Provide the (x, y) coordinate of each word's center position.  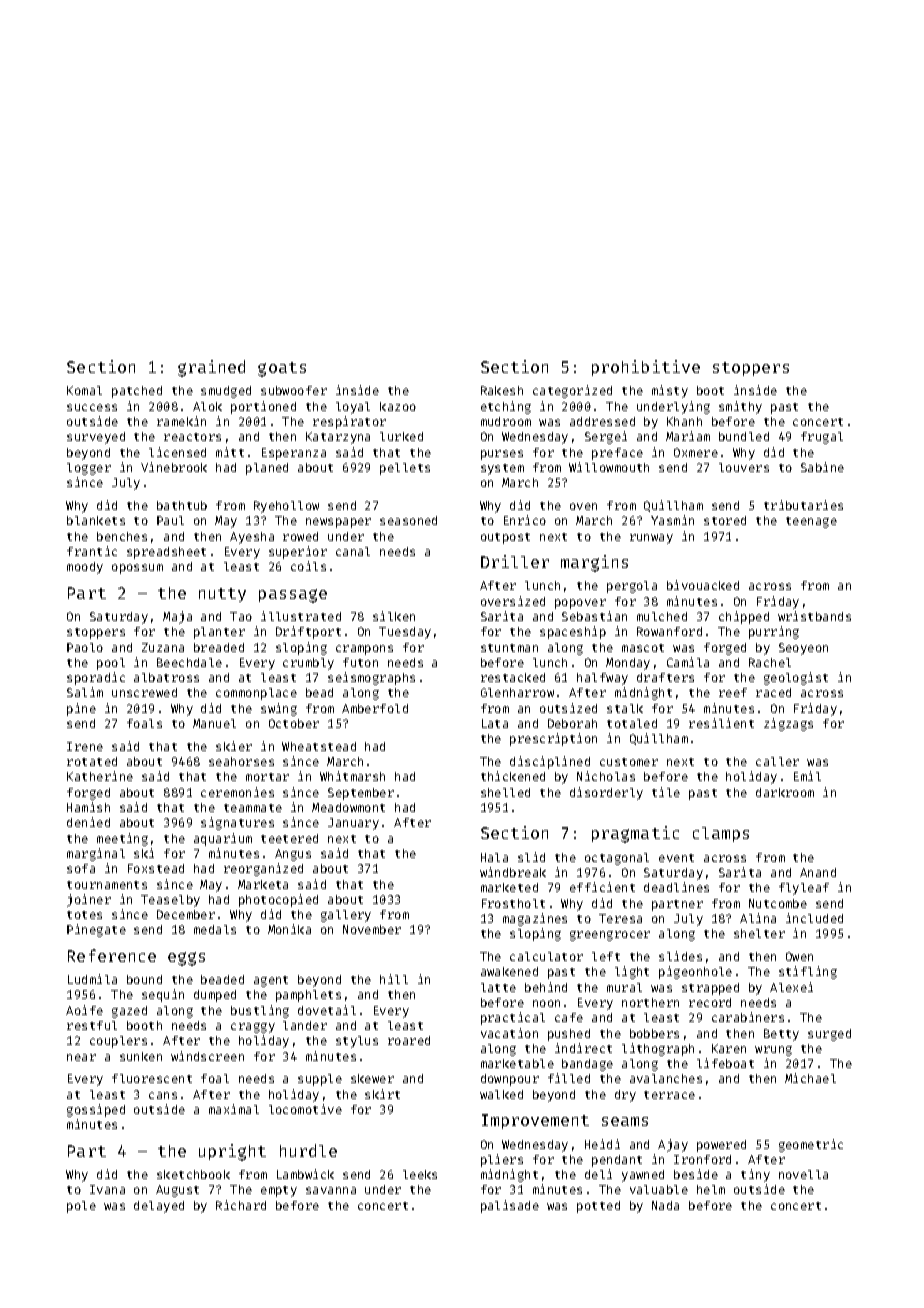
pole (81, 1207)
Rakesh (502, 390)
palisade (510, 1206)
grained (211, 368)
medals (215, 929)
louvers (744, 467)
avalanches (666, 1078)
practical (513, 1018)
